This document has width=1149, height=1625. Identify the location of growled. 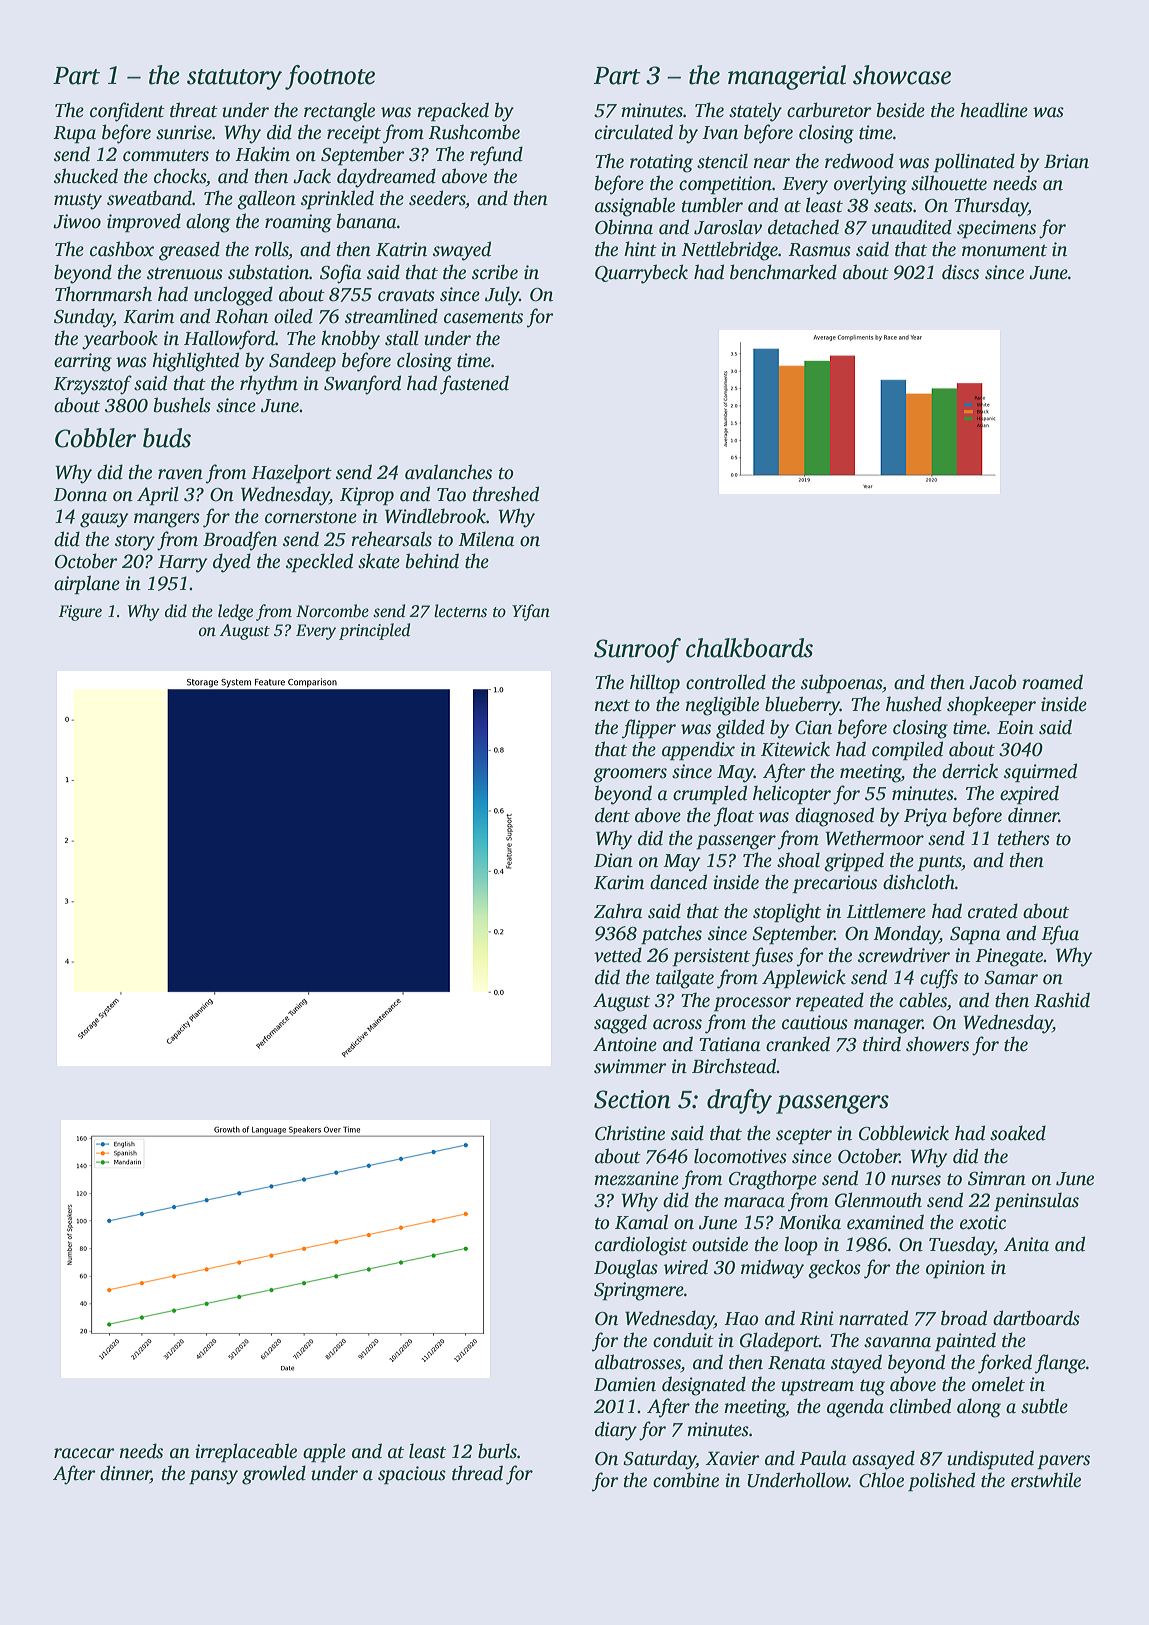
(274, 1475).
